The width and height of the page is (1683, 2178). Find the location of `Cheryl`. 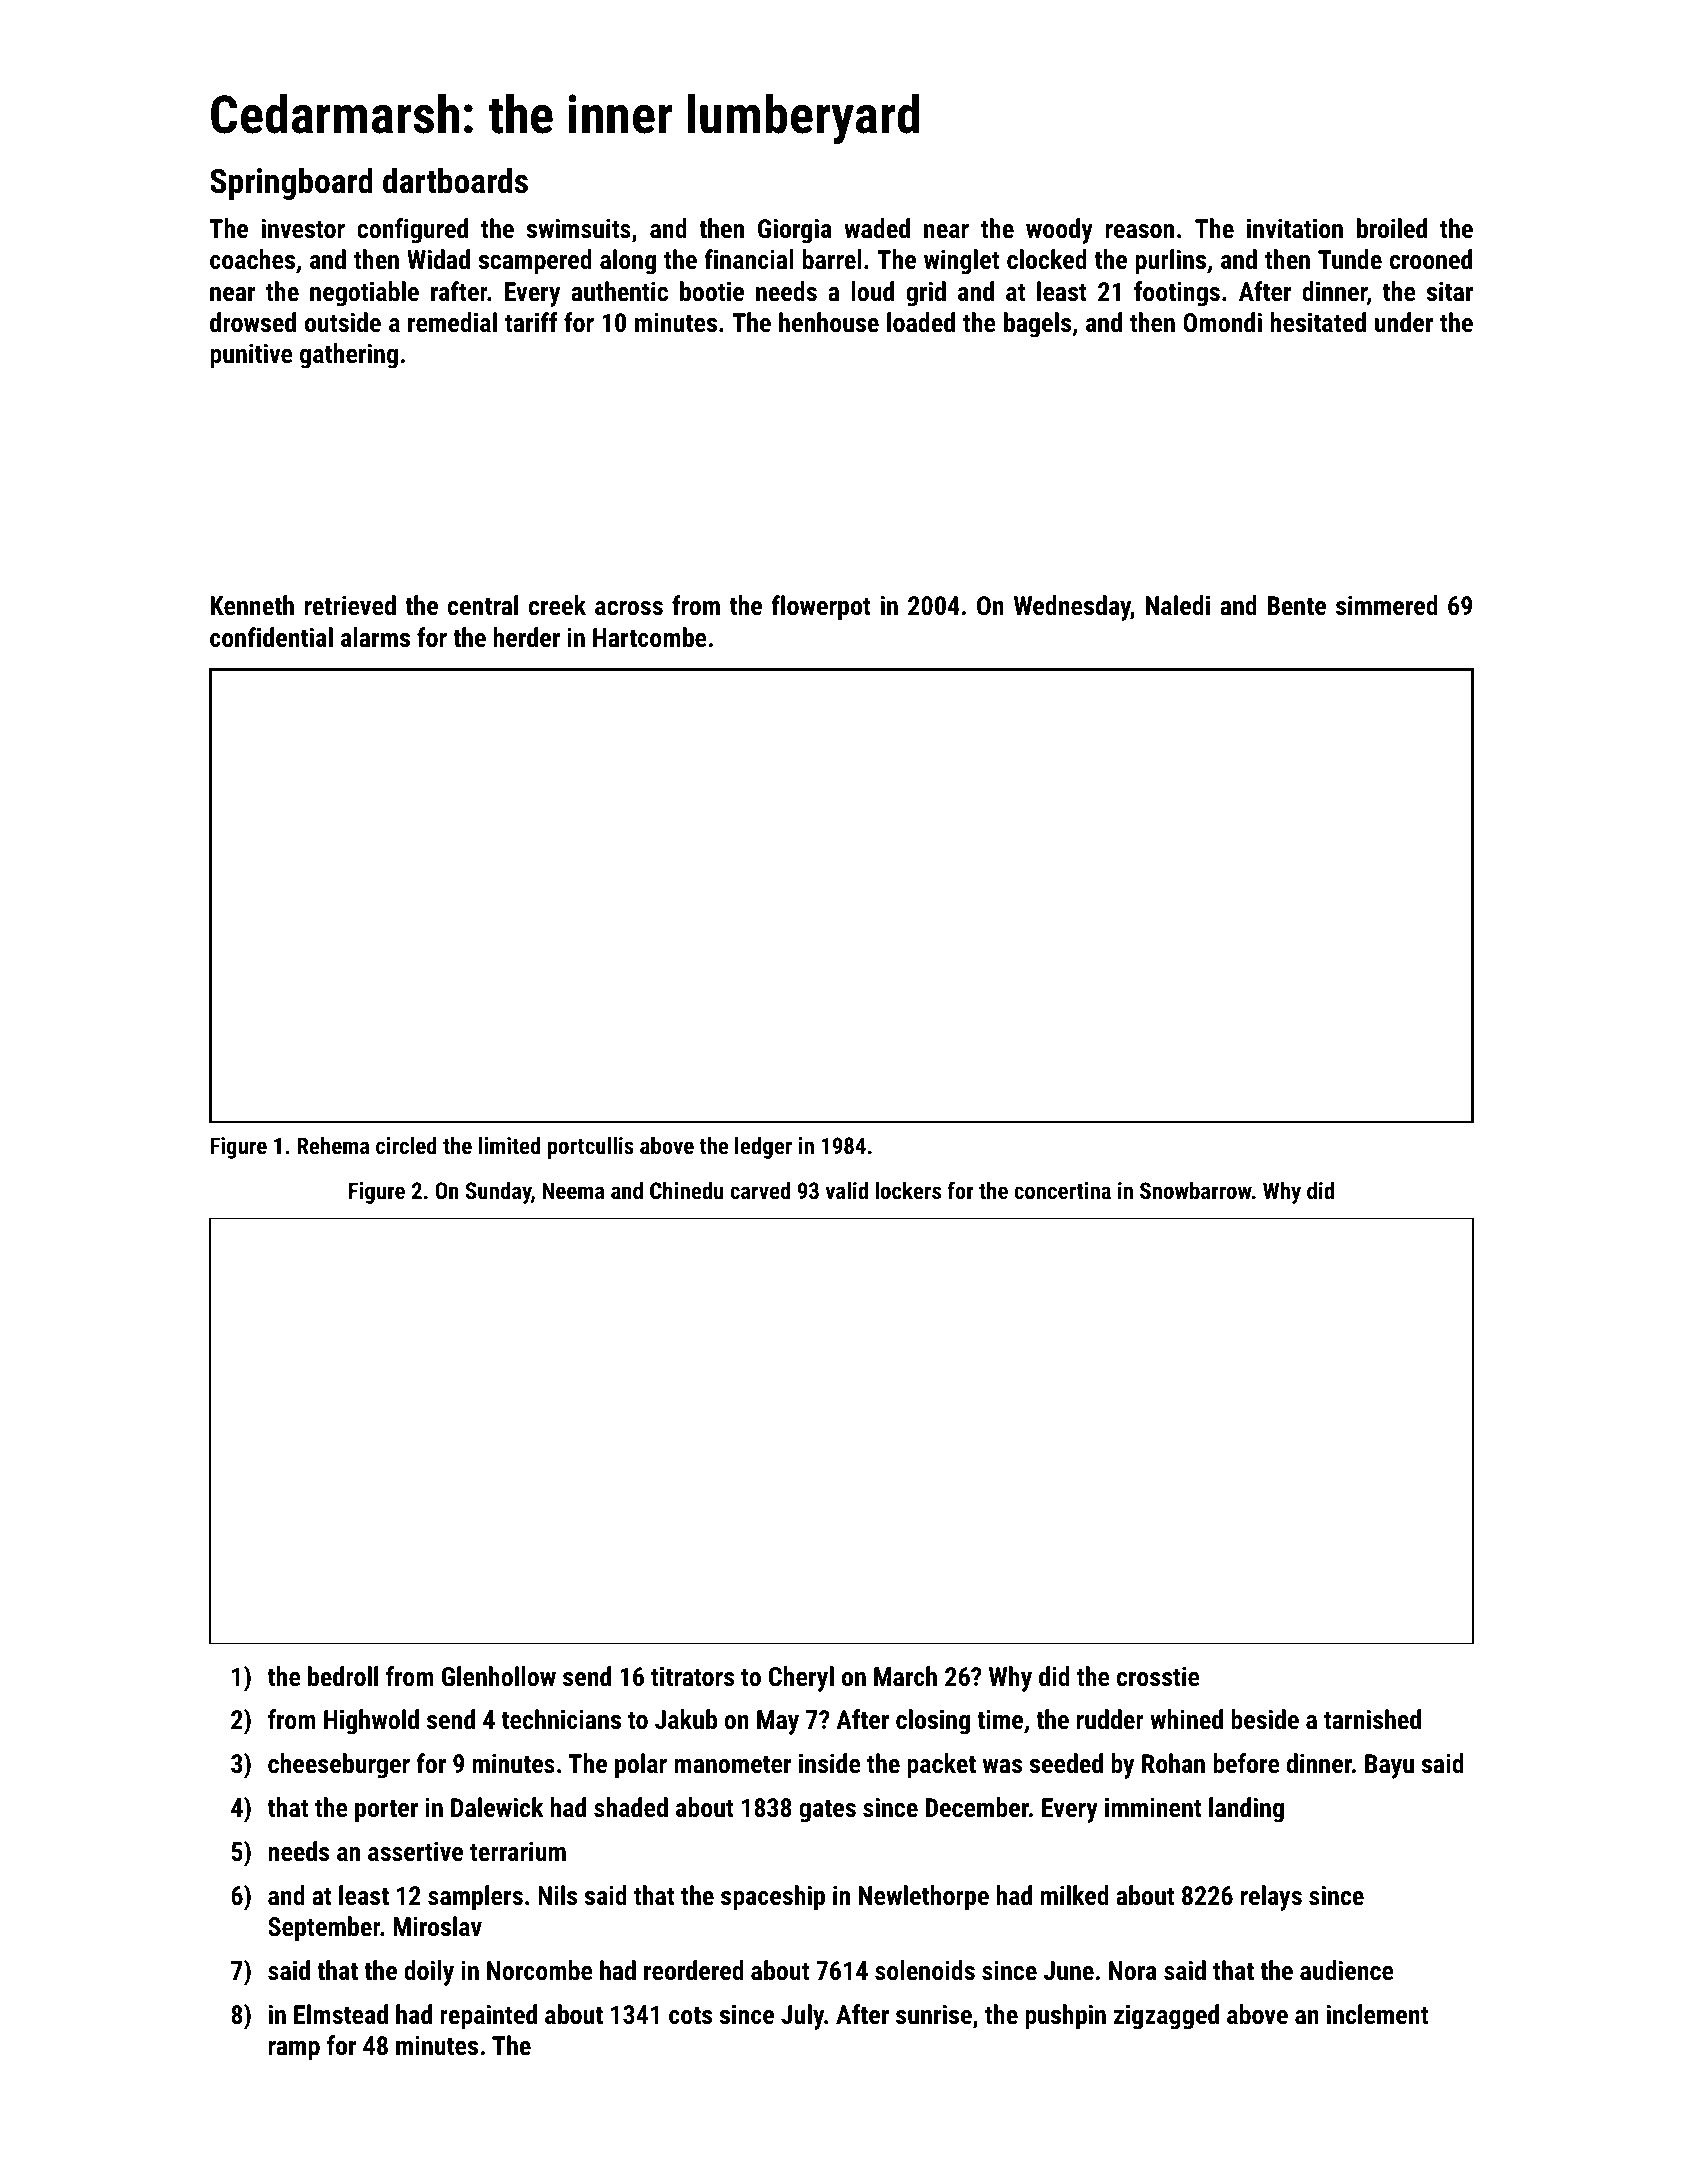

Cheryl is located at coordinates (801, 1679).
